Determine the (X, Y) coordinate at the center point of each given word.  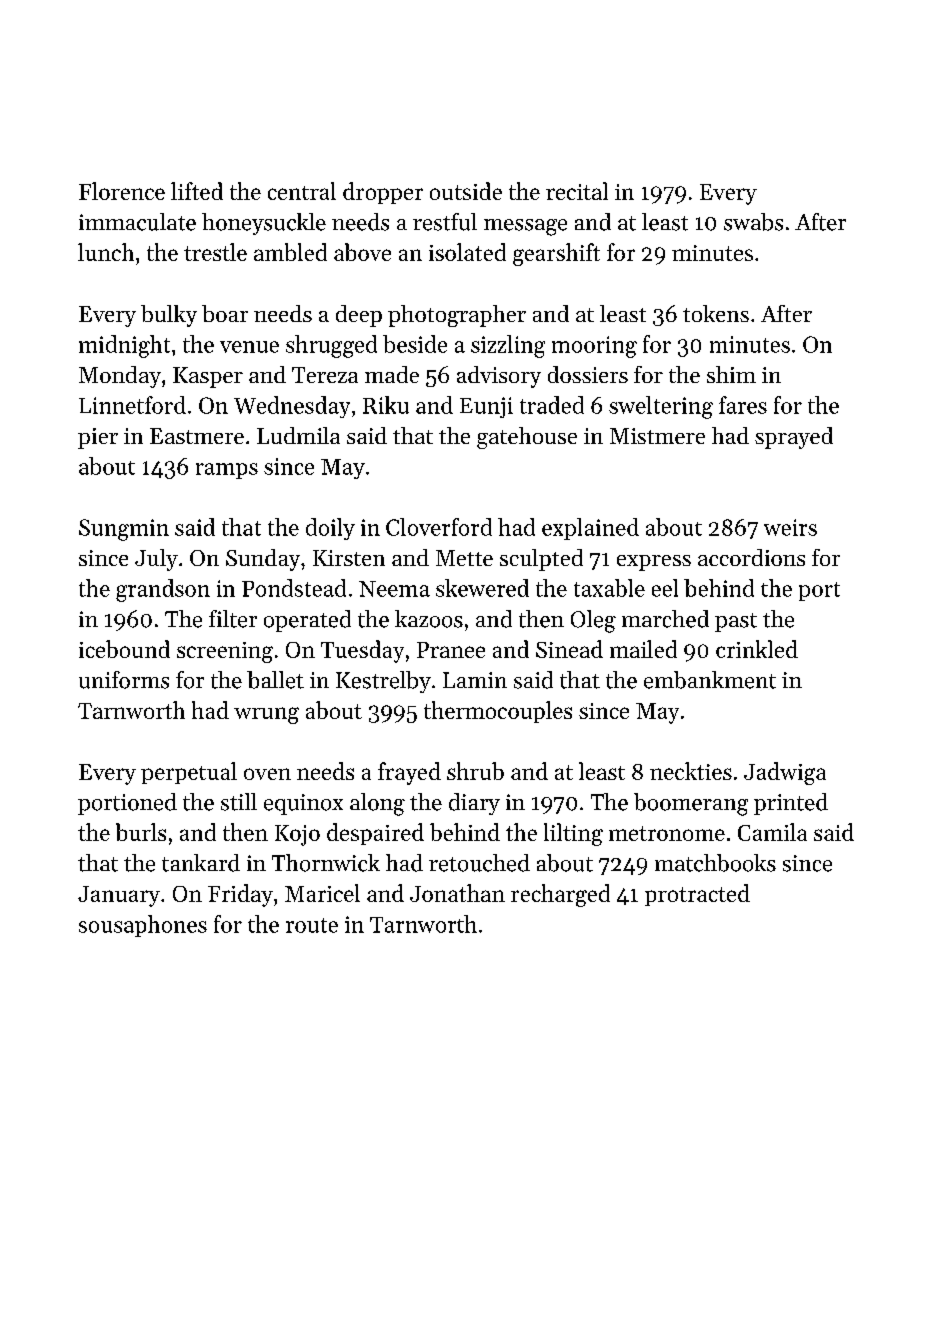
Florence (122, 191)
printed (791, 804)
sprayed (794, 438)
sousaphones (143, 926)
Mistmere (657, 436)
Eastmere (197, 436)
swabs (753, 222)
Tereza (325, 375)
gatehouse (527, 438)
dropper (383, 193)
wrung (266, 715)
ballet (275, 680)
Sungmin (124, 530)
